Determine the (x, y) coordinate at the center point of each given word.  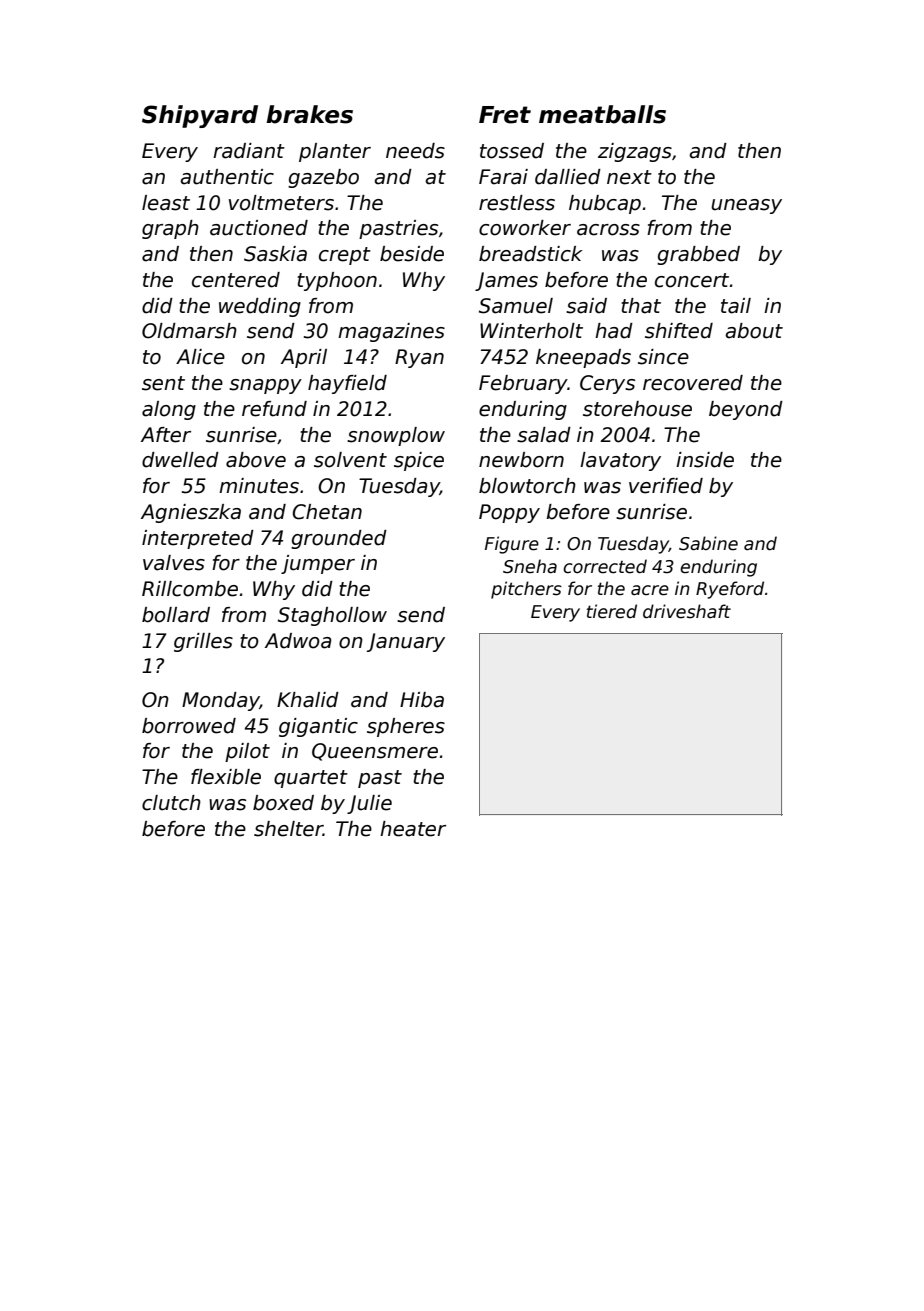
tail (736, 306)
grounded (339, 539)
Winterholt (531, 331)
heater (413, 829)
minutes (259, 486)
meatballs (602, 114)
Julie (369, 804)
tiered (612, 611)
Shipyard (200, 116)
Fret (505, 115)
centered (236, 280)
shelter (288, 829)
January (406, 642)
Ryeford (730, 590)
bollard (176, 615)
